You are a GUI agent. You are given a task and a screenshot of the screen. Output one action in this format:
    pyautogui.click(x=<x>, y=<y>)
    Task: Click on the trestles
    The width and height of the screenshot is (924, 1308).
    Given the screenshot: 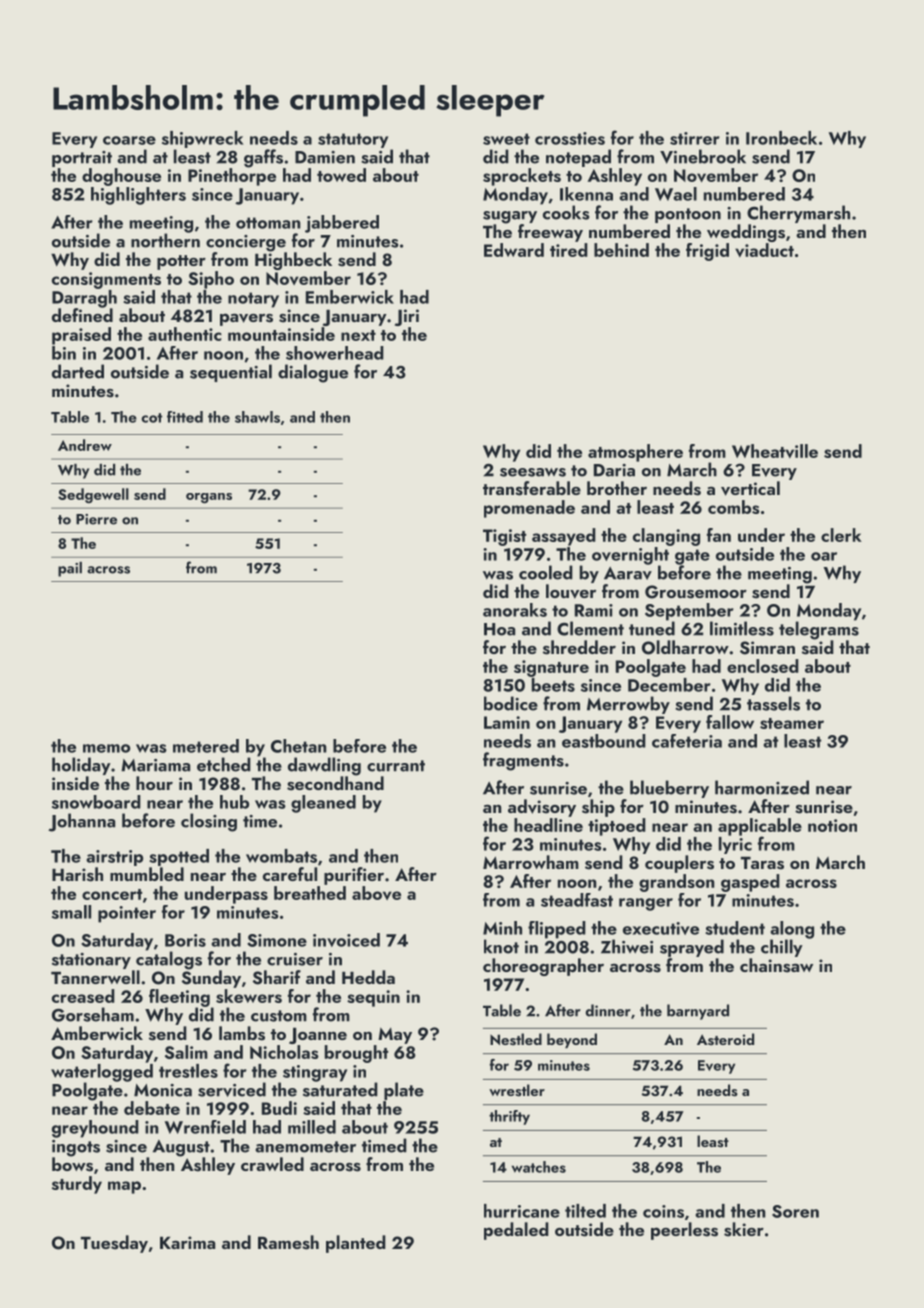 What is the action you would take?
    pyautogui.click(x=188, y=1071)
